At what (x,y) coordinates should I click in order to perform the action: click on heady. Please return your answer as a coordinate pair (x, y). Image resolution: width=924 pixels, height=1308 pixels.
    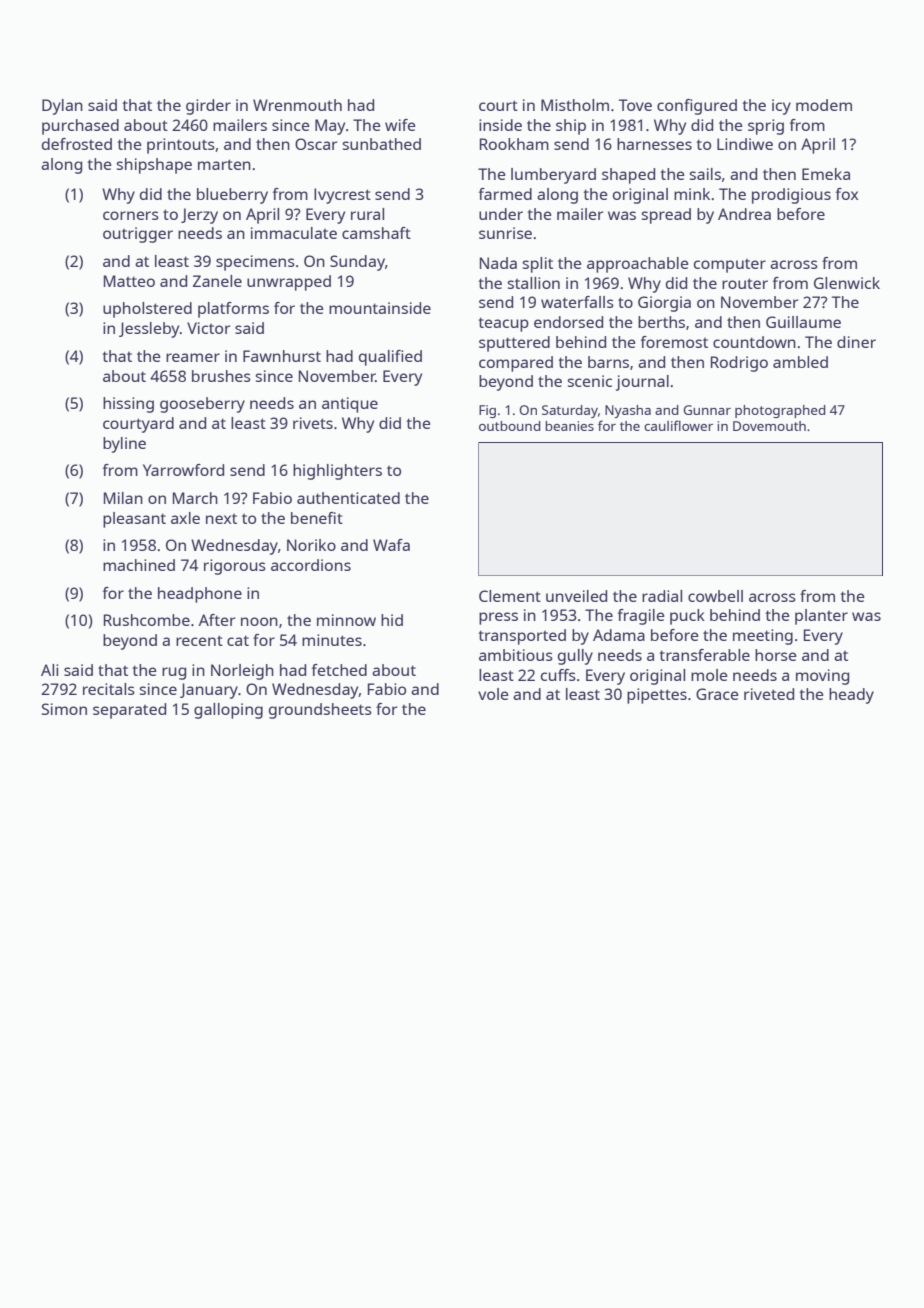
    Looking at the image, I should click on (851, 696).
